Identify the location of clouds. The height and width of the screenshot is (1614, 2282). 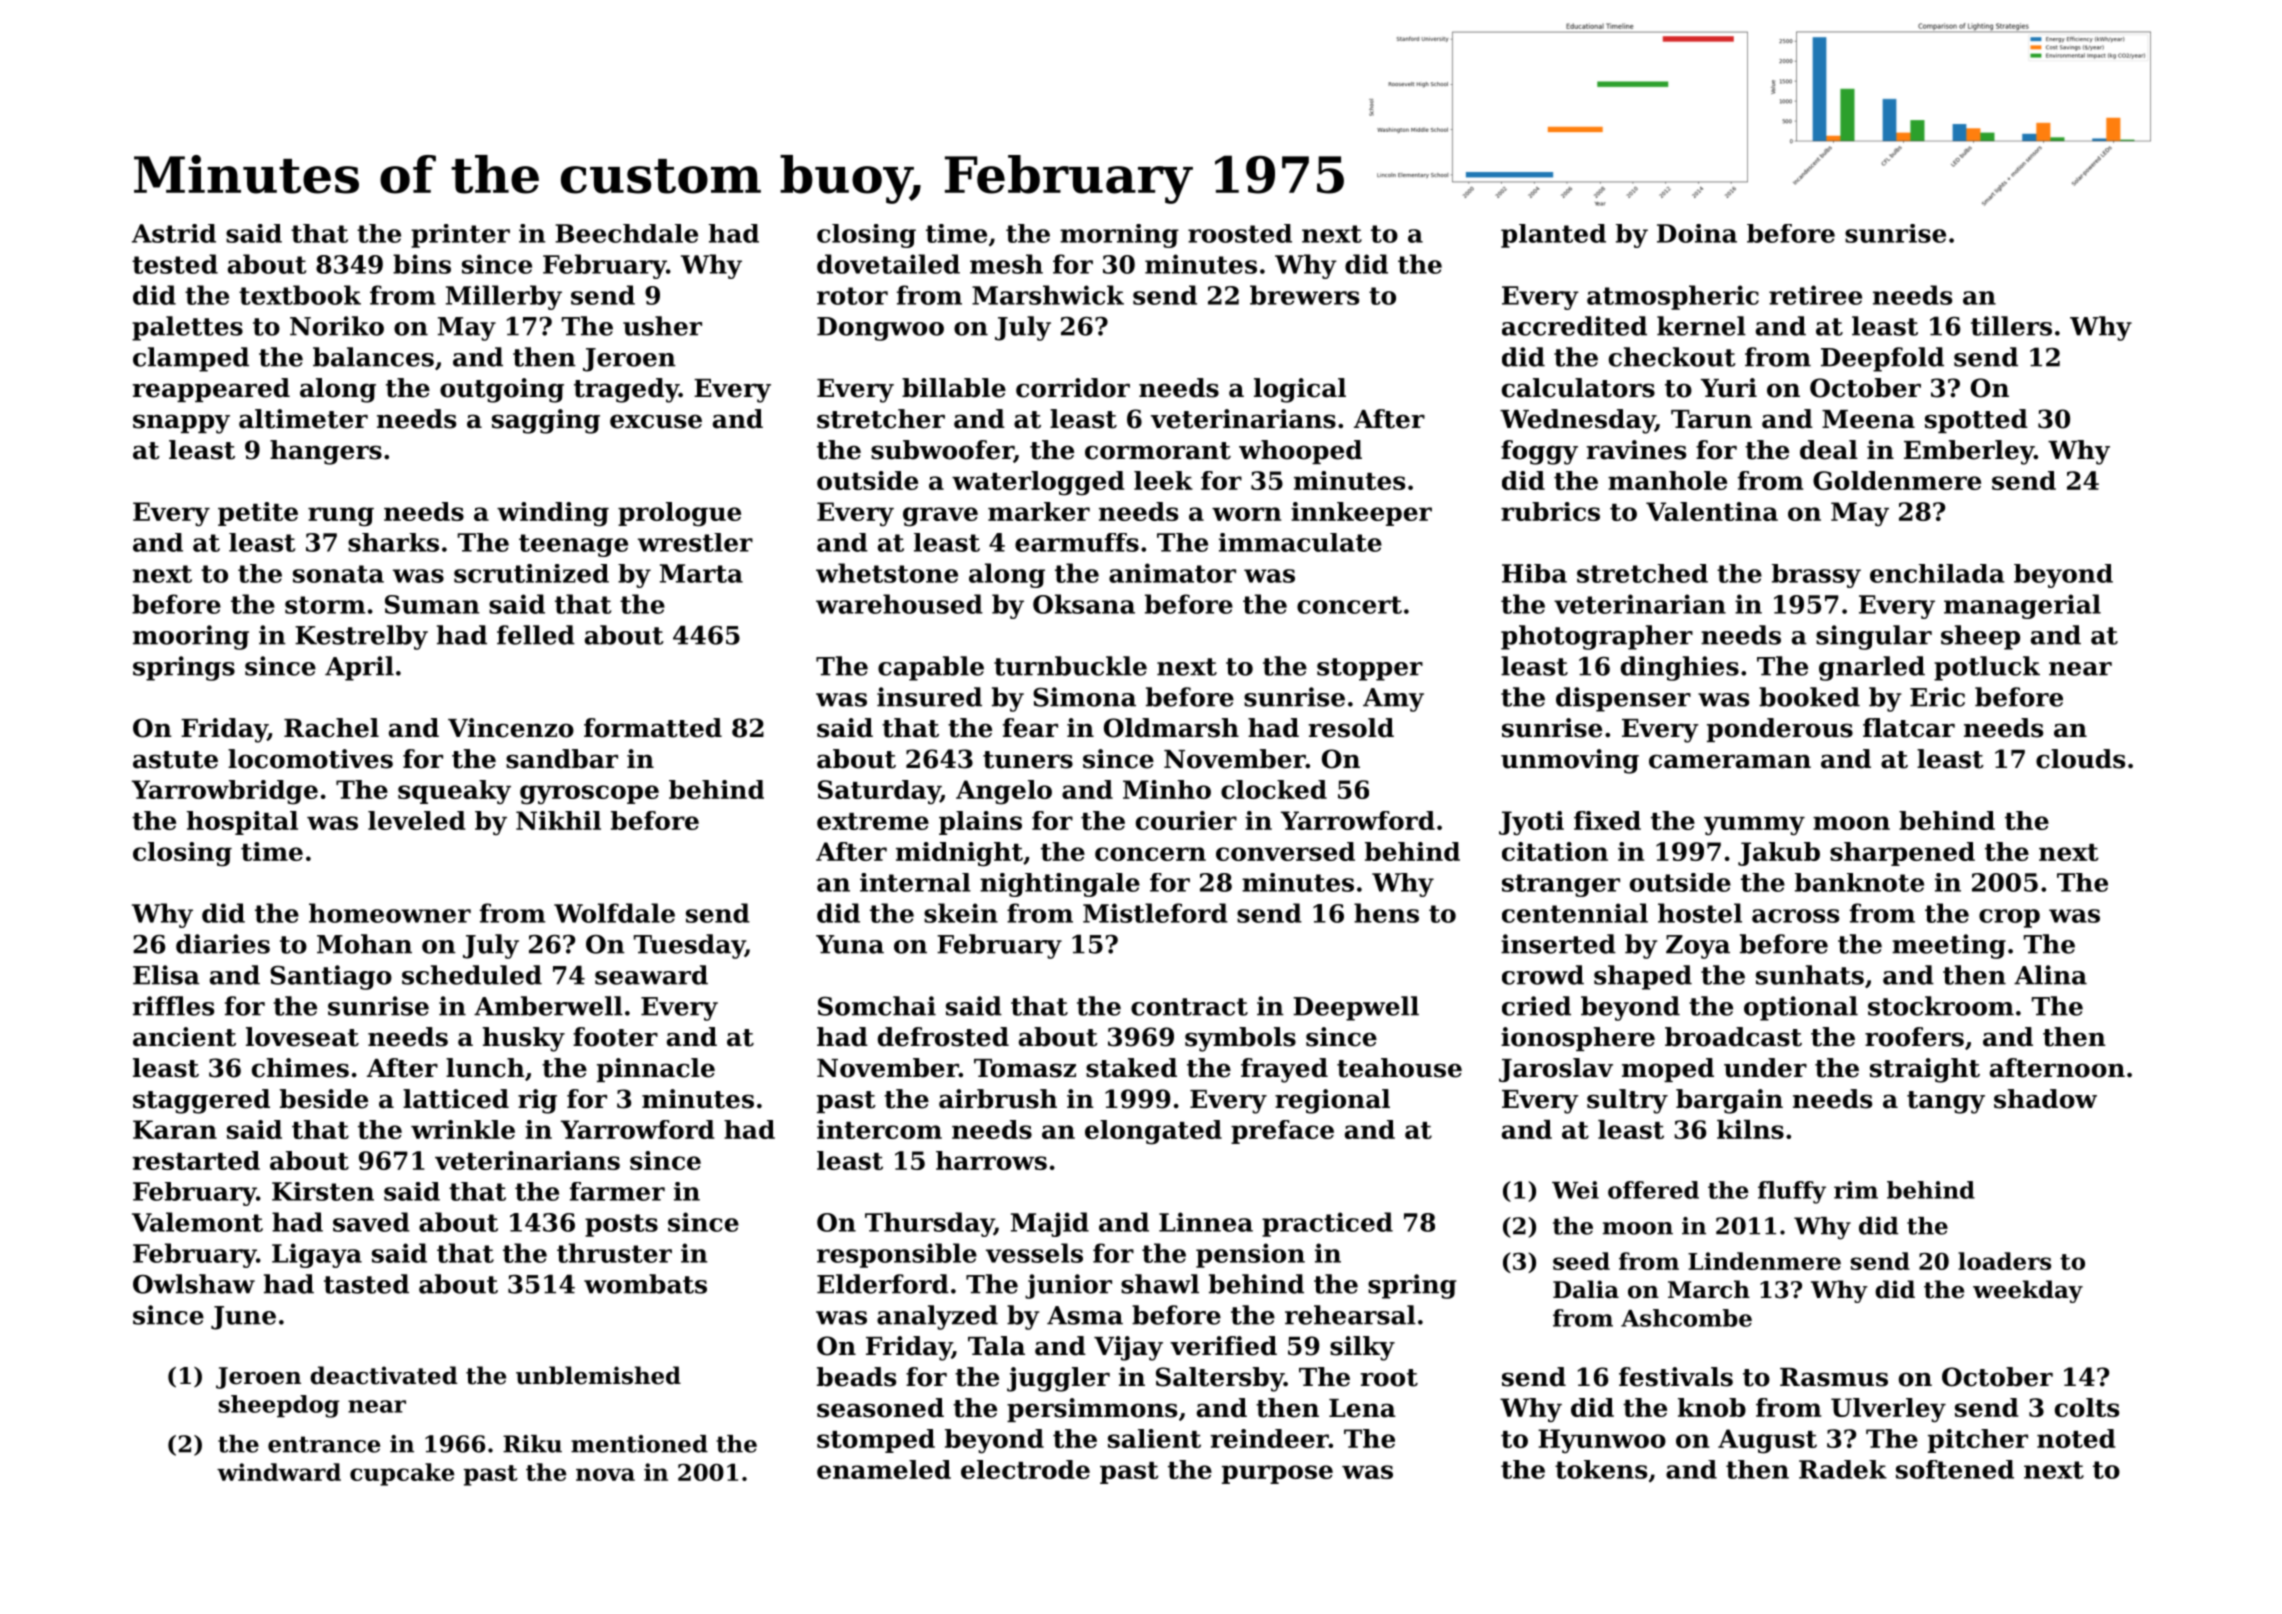
(2080, 759).
